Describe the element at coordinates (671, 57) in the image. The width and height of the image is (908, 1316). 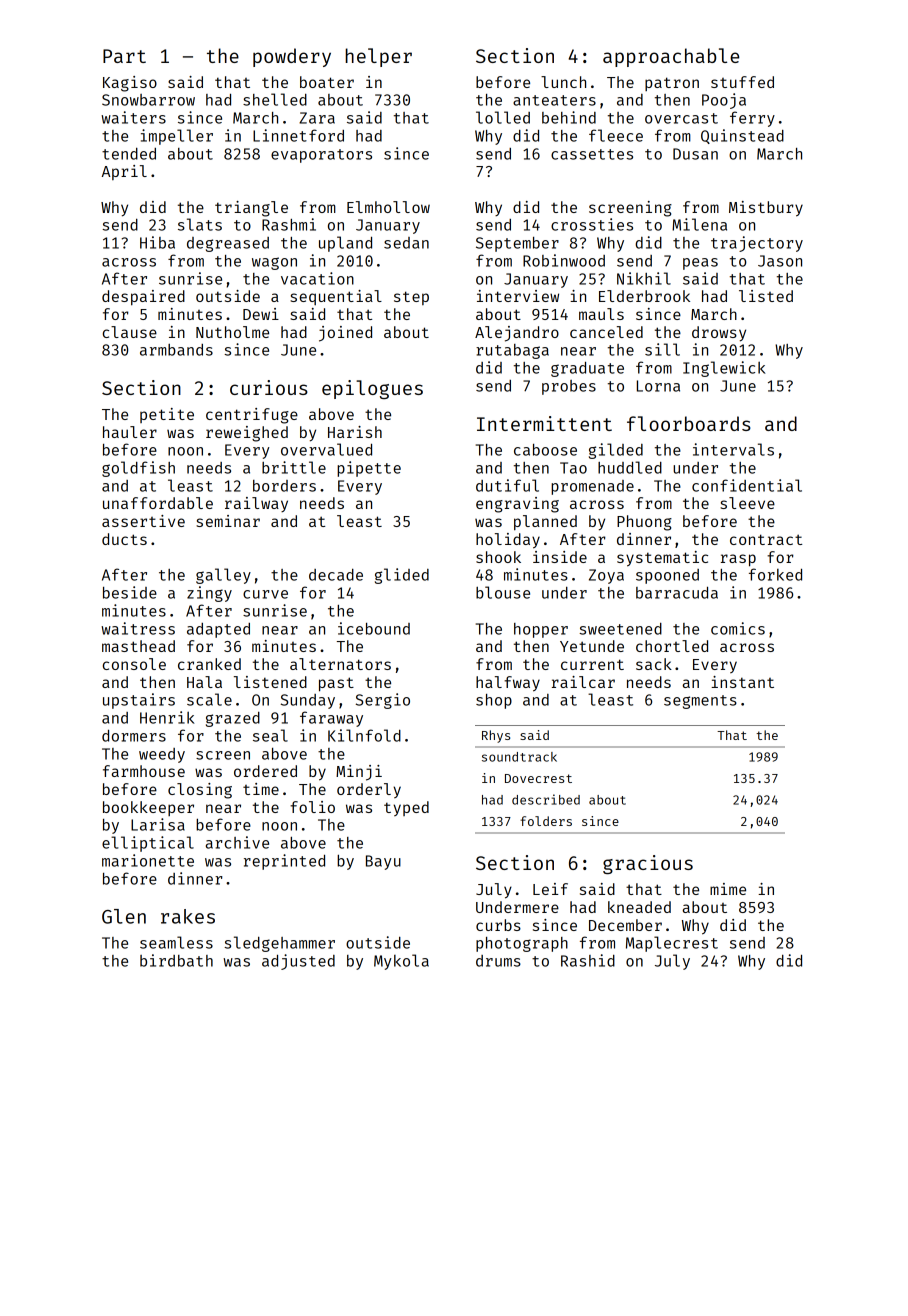
I see `approachable` at that location.
